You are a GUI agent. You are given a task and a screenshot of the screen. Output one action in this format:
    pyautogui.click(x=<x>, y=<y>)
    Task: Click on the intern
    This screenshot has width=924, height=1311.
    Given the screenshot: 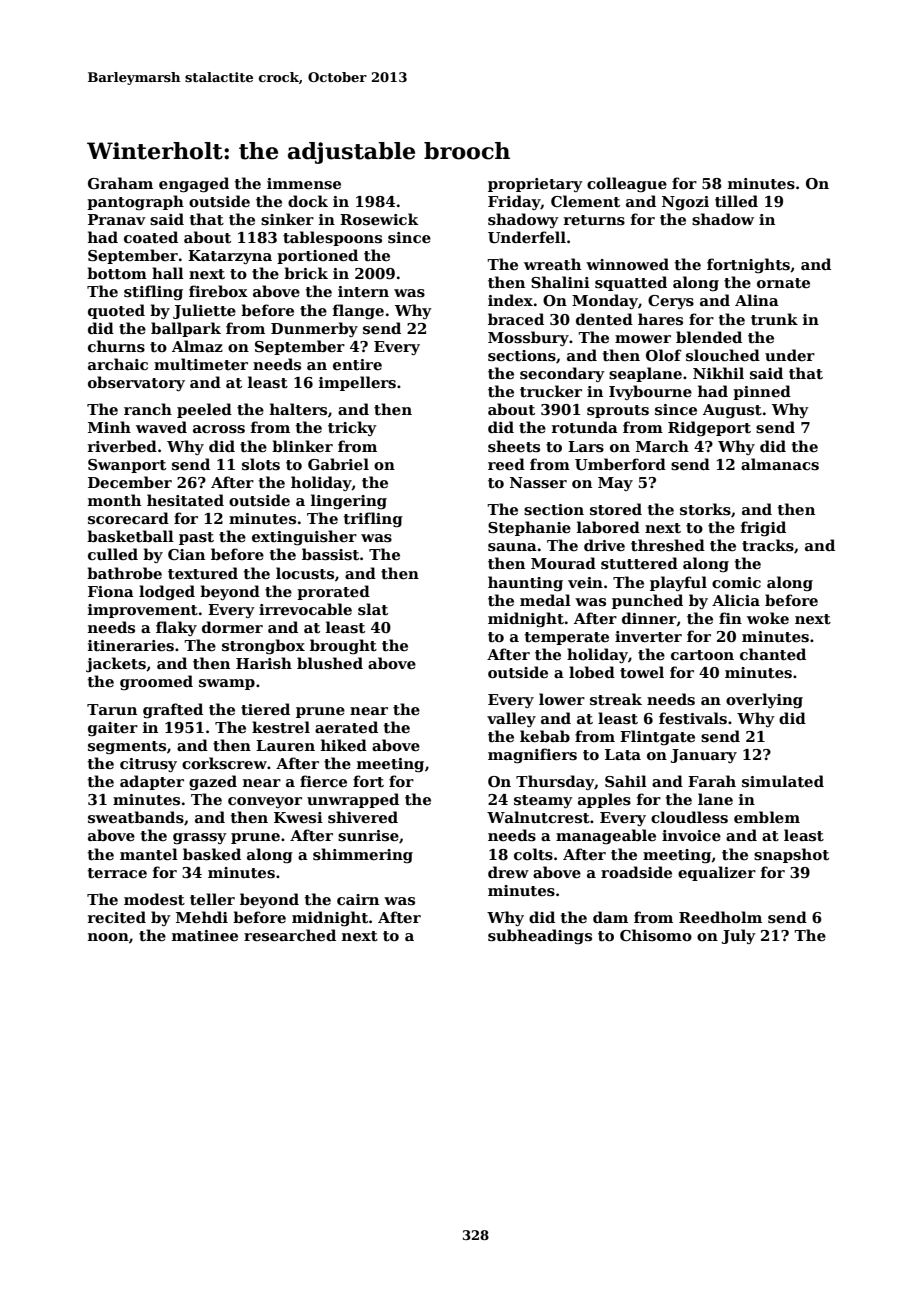 What is the action you would take?
    pyautogui.click(x=363, y=291)
